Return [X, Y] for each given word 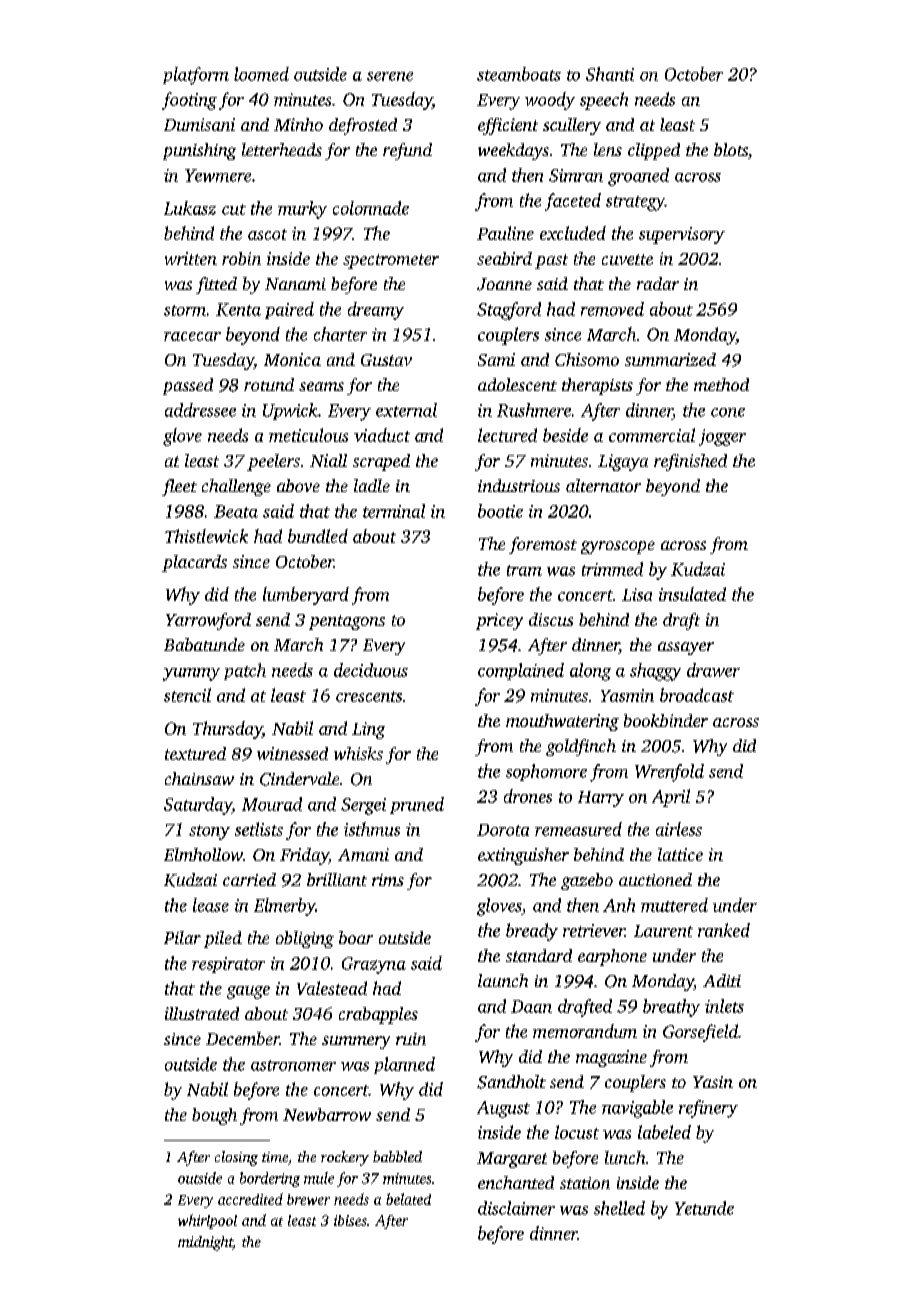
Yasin [713, 1082]
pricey [499, 621]
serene [390, 76]
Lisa [637, 594]
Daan [531, 1006]
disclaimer [516, 1208]
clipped [654, 151]
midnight [205, 1243]
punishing [199, 151]
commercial [652, 435]
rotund [269, 384]
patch [245, 671]
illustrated [202, 1013]
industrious [519, 485]
